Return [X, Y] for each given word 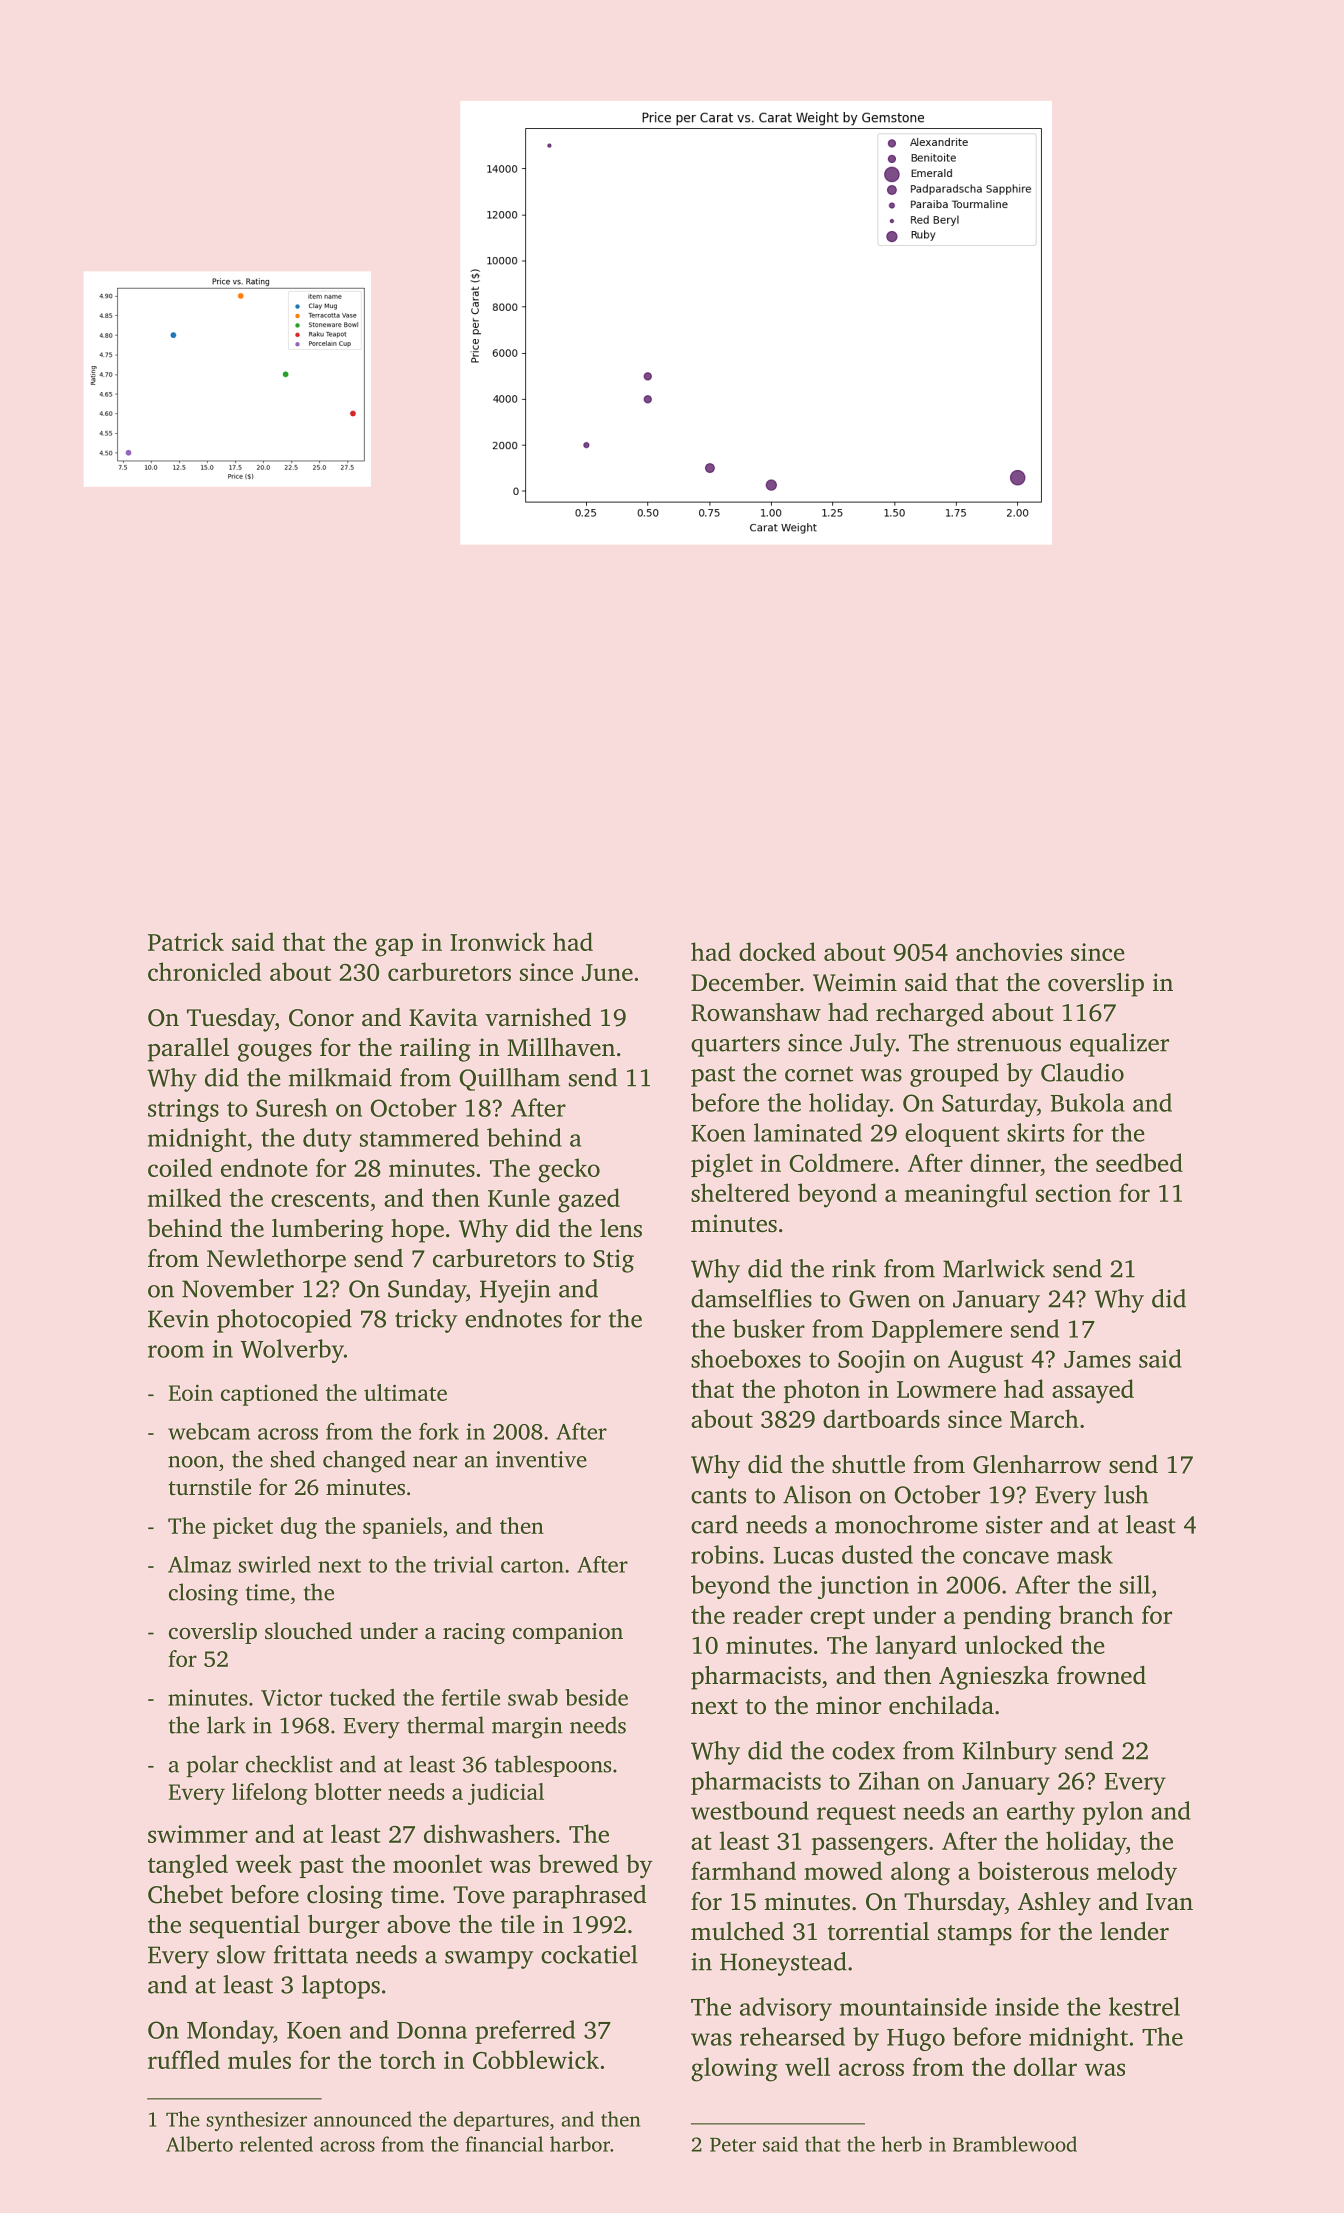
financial [504, 2144]
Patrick [186, 941]
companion [568, 1633]
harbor [580, 2144]
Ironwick [498, 941]
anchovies [1009, 951]
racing [474, 1633]
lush [1126, 1494]
